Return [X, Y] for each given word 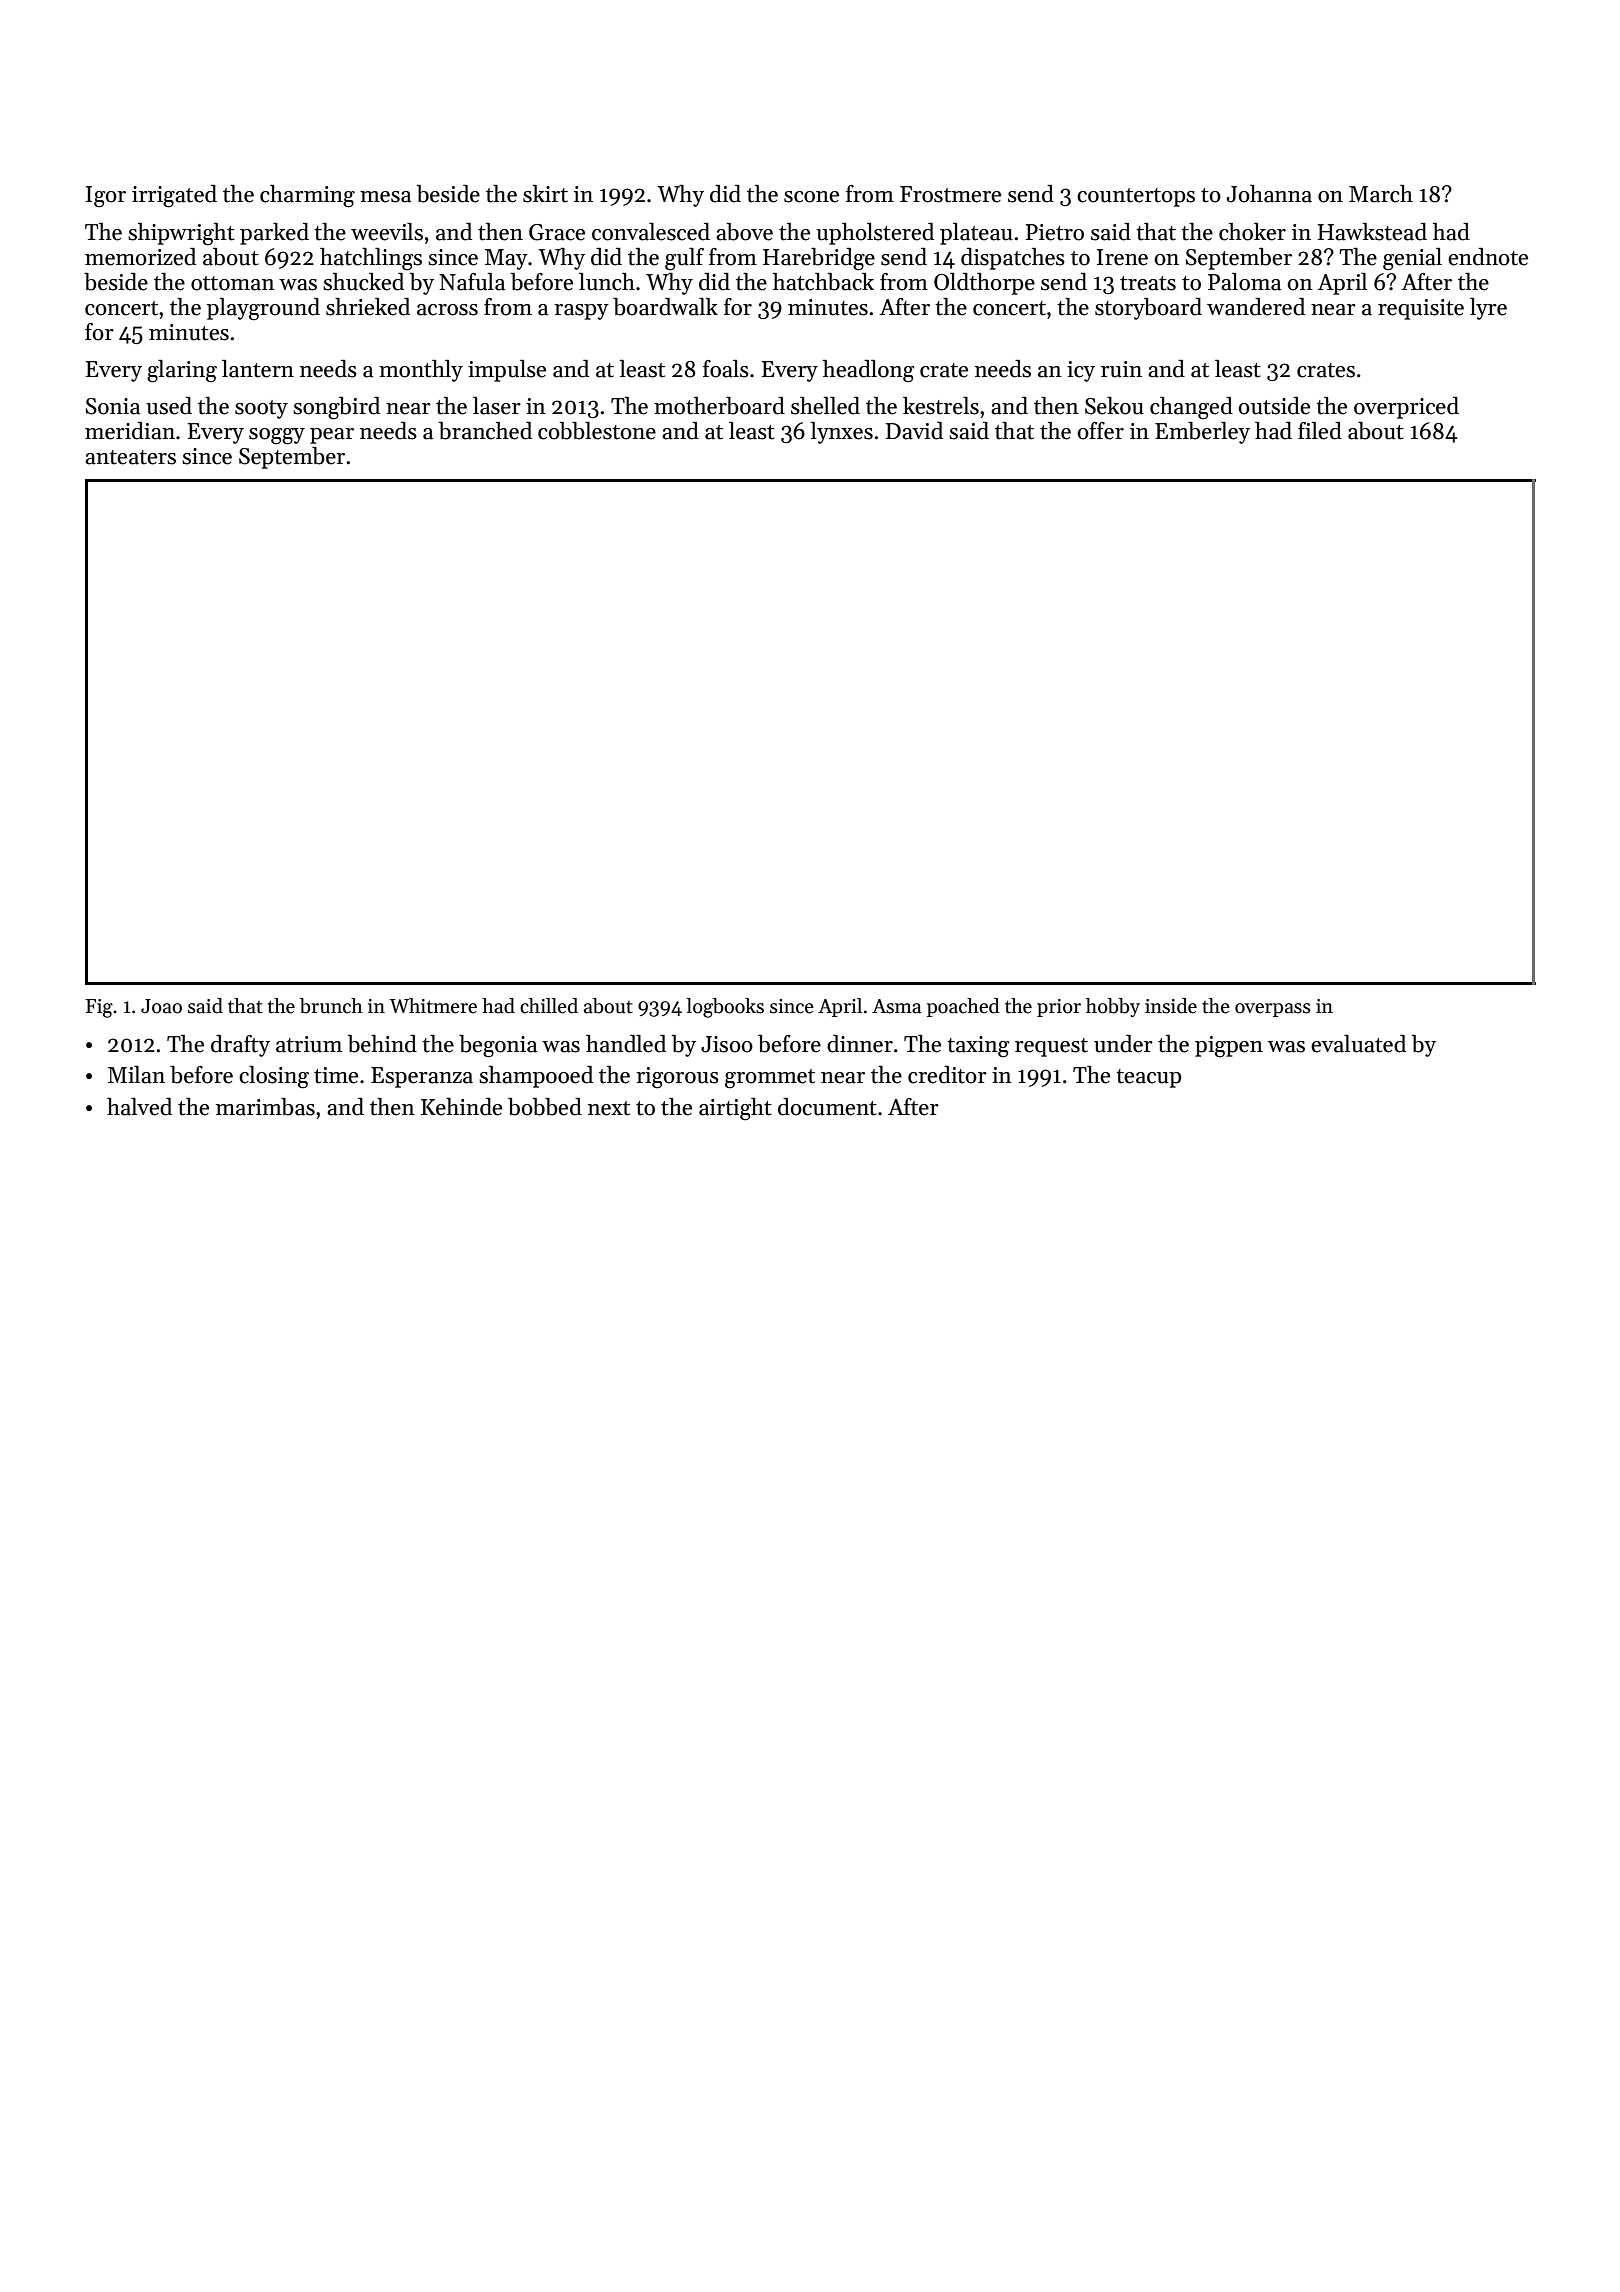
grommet [770, 1079]
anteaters [130, 457]
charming [307, 196]
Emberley [1202, 433]
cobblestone [597, 431]
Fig [99, 1008]
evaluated [1358, 1044]
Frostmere [950, 194]
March [1381, 194]
